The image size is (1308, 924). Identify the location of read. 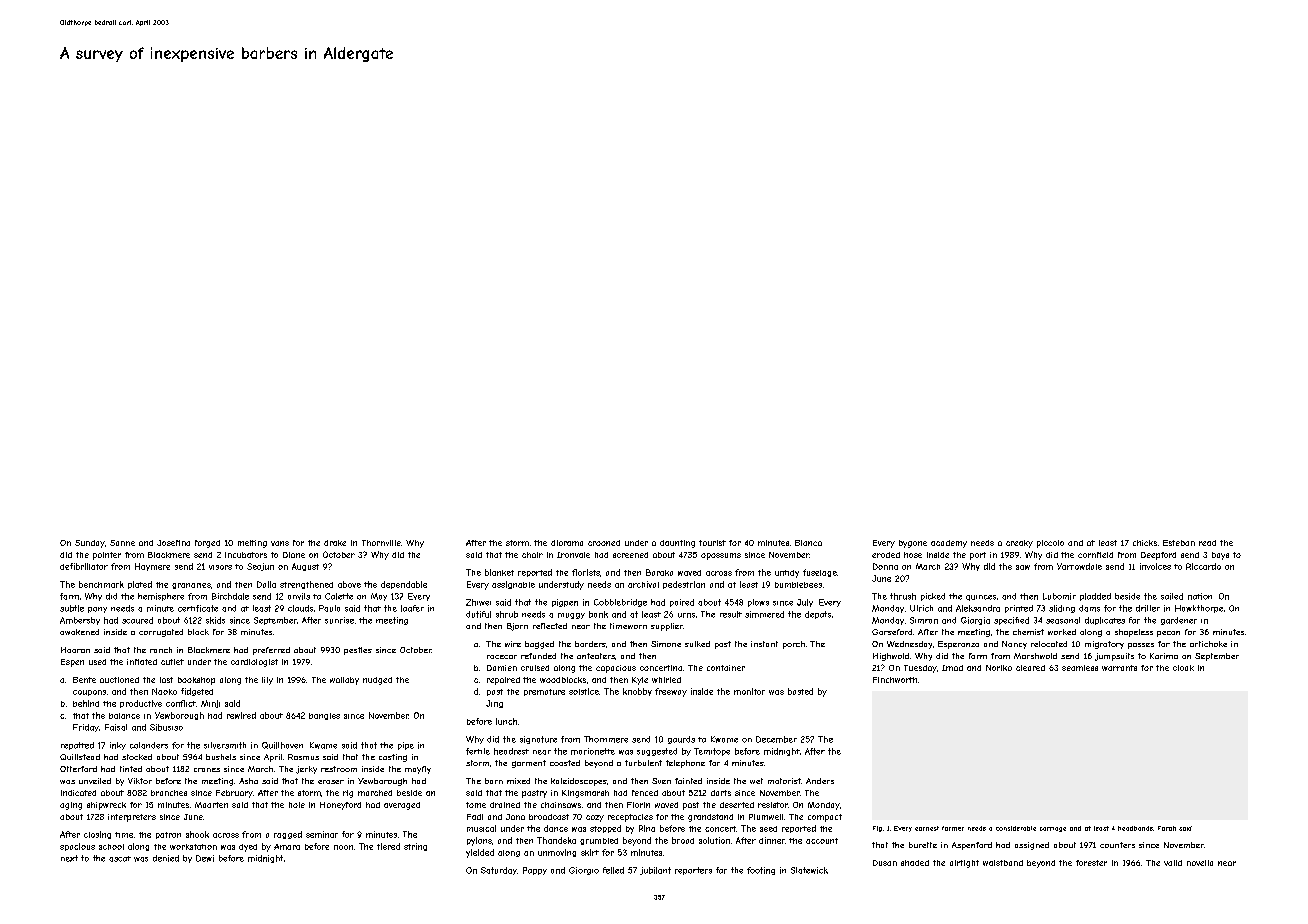
(1207, 543).
